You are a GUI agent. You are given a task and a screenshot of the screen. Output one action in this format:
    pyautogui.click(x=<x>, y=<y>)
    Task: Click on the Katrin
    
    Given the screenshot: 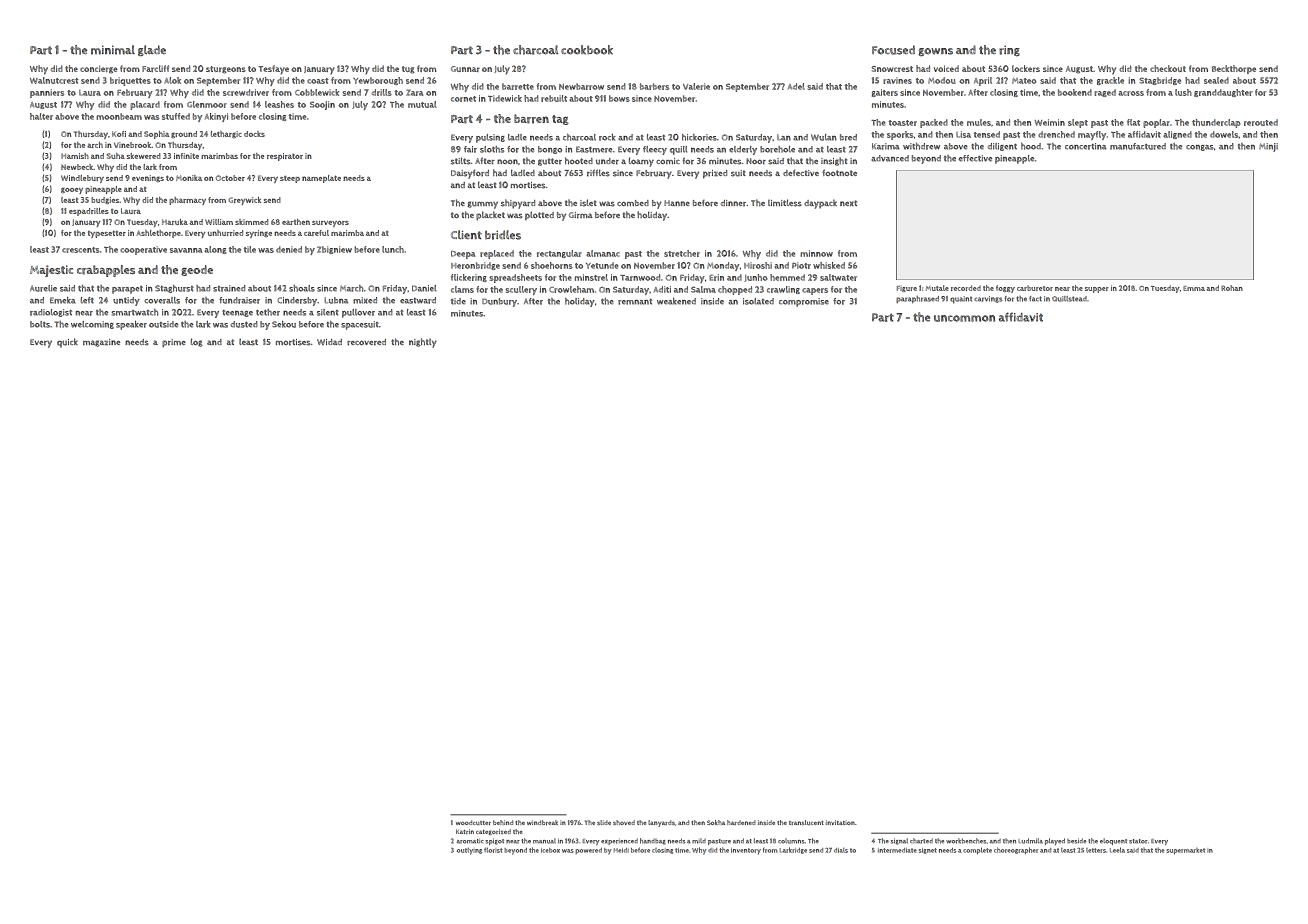 What is the action you would take?
    pyautogui.click(x=465, y=831)
